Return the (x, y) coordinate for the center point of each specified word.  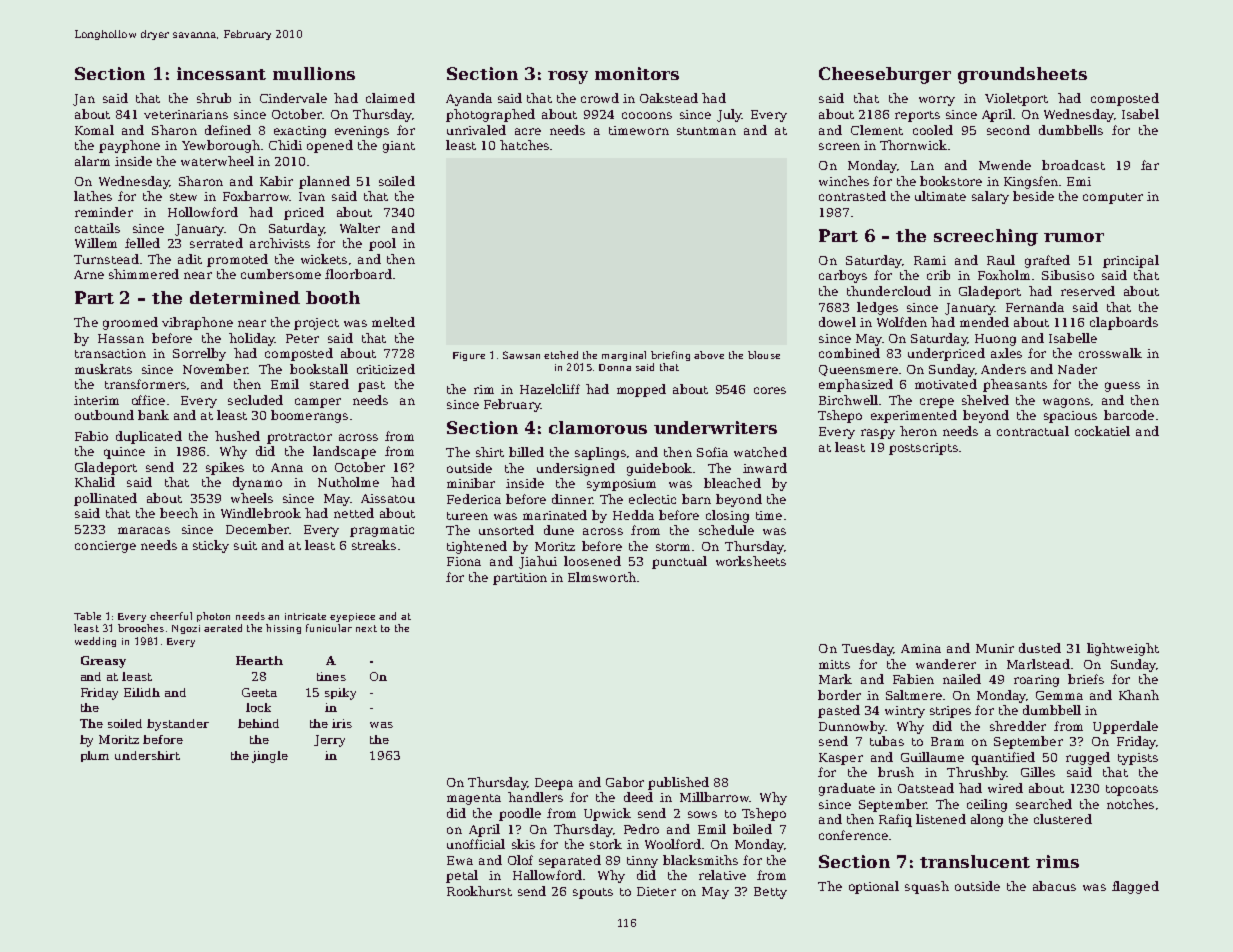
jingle (270, 757)
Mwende (1005, 165)
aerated (223, 628)
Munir (995, 648)
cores (770, 390)
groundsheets (1022, 75)
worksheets (751, 561)
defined (228, 130)
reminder (104, 212)
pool (382, 244)
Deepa (554, 784)
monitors (637, 73)
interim (96, 400)
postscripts (923, 449)
